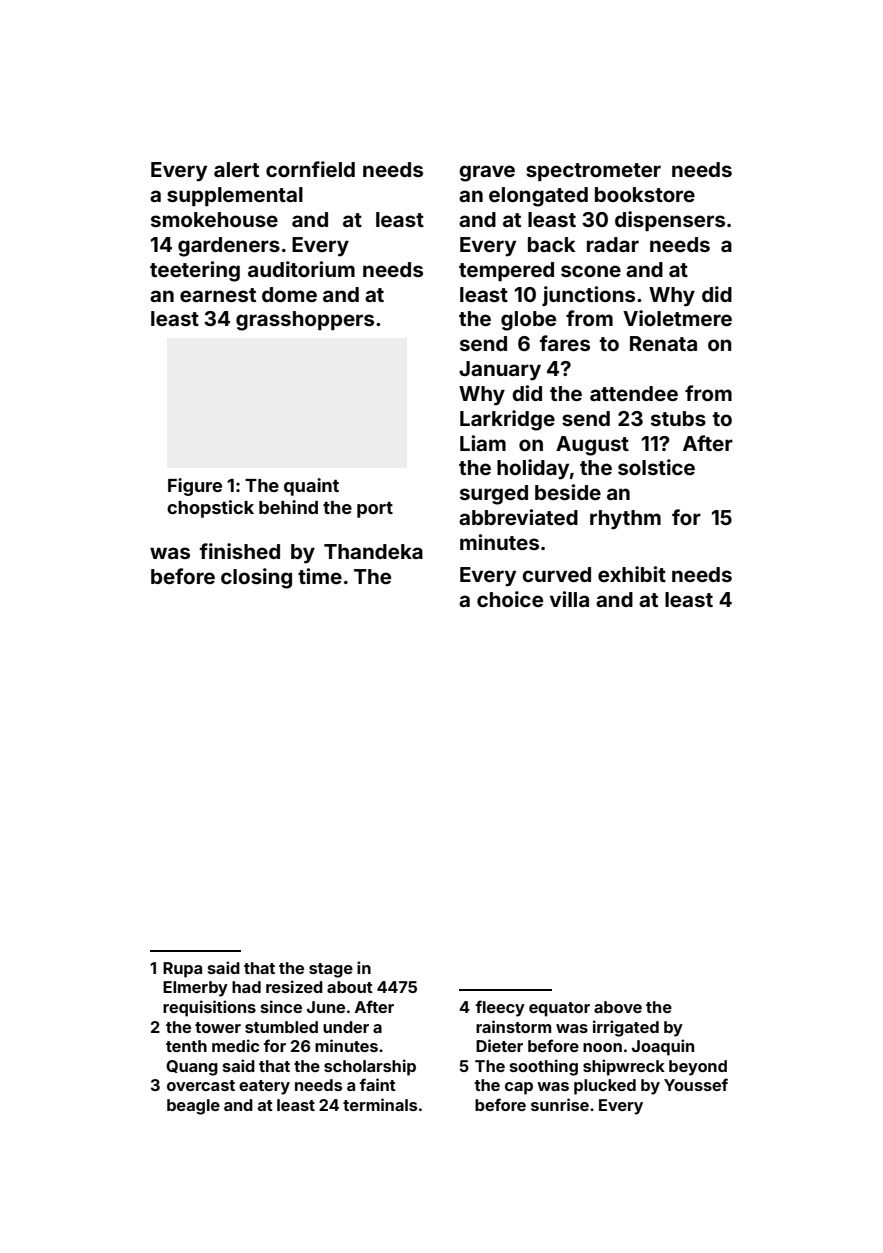  What do you see at coordinates (310, 169) in the screenshot?
I see `cornfield` at bounding box center [310, 169].
